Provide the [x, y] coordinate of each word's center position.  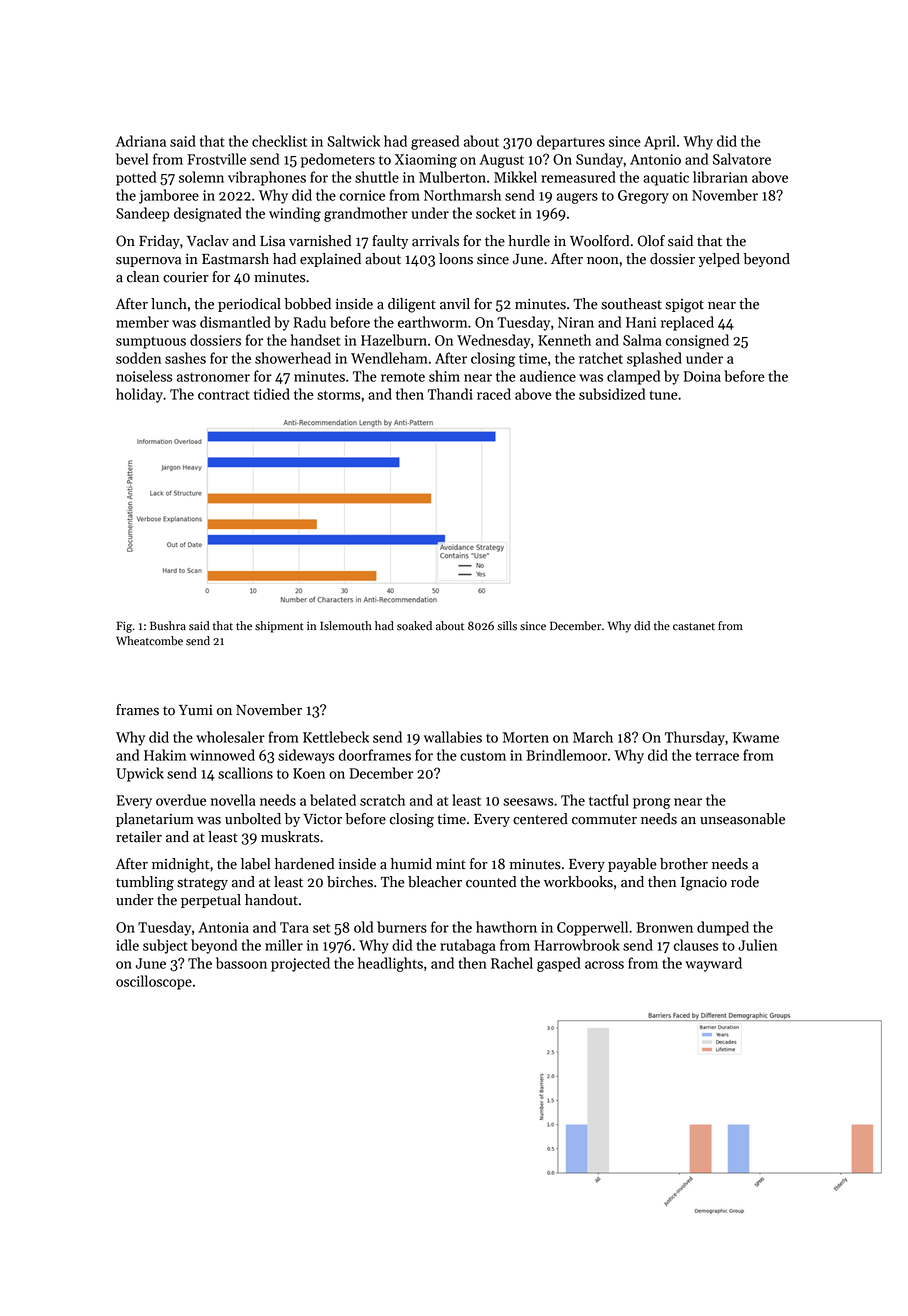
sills [507, 626]
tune [663, 395]
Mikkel [515, 177]
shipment [279, 627]
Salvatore [742, 159]
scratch [382, 800]
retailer [139, 837]
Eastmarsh [235, 259]
